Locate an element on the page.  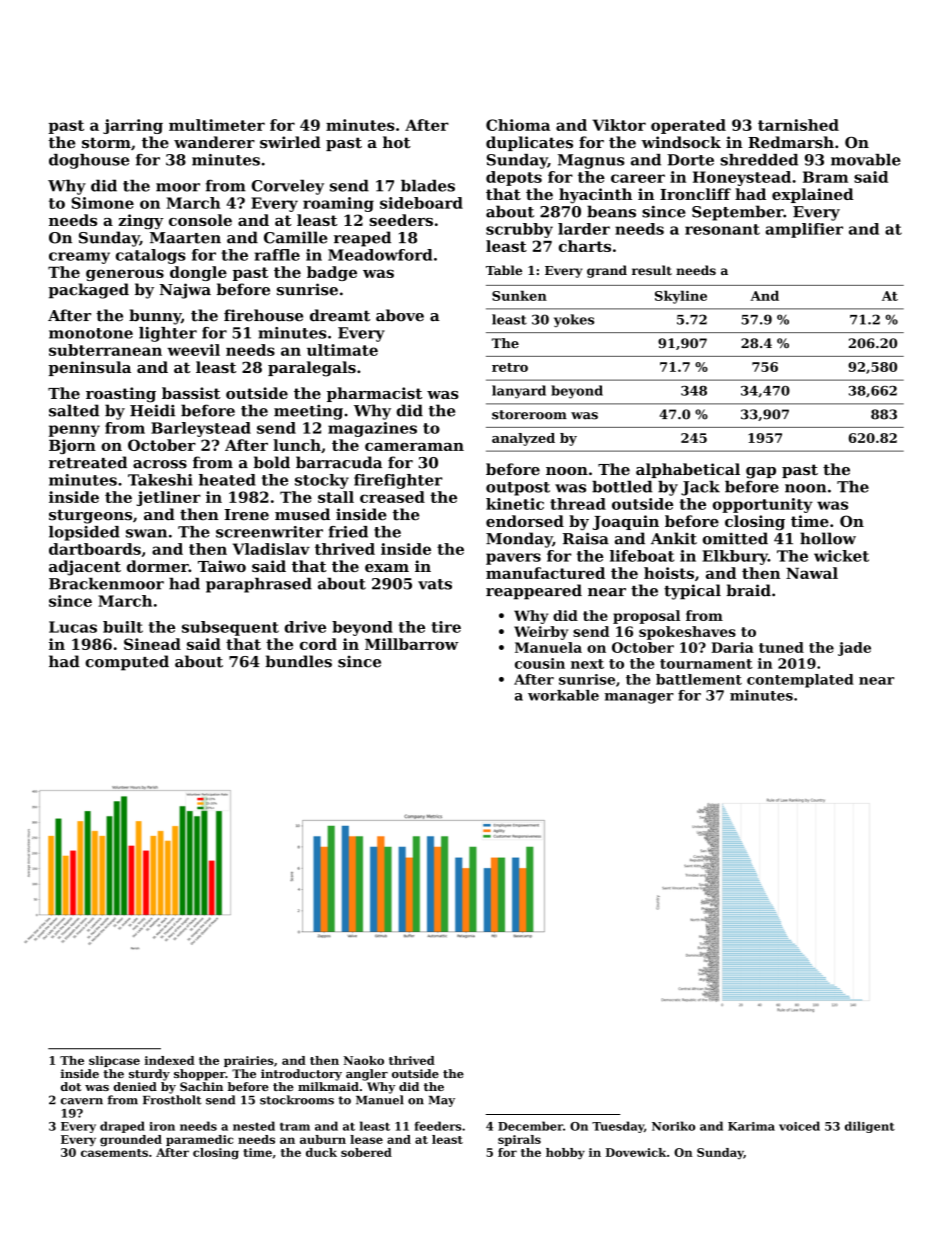
doghouse is located at coordinates (89, 161).
